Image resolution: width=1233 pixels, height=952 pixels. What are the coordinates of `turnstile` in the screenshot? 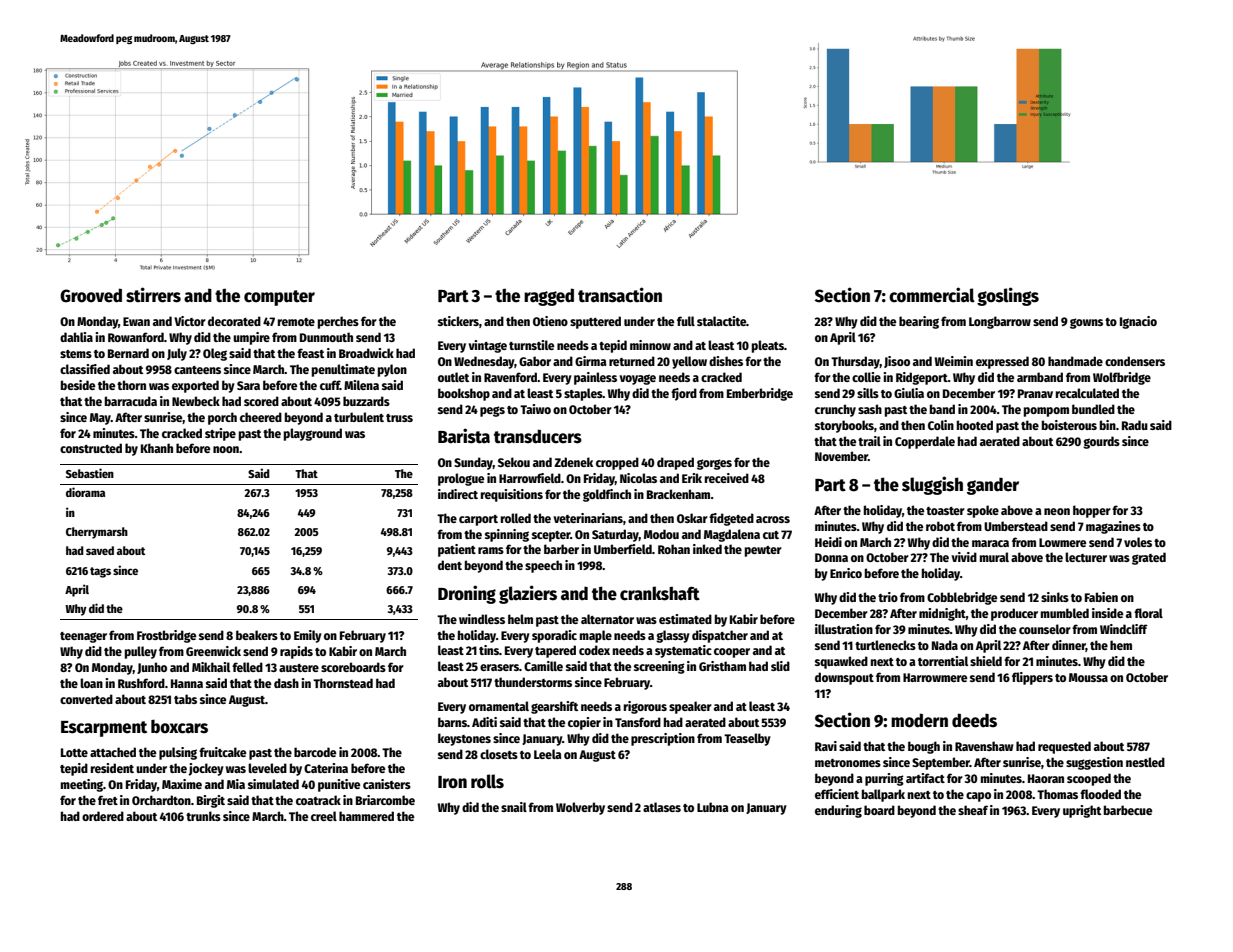 It's located at (531, 345).
